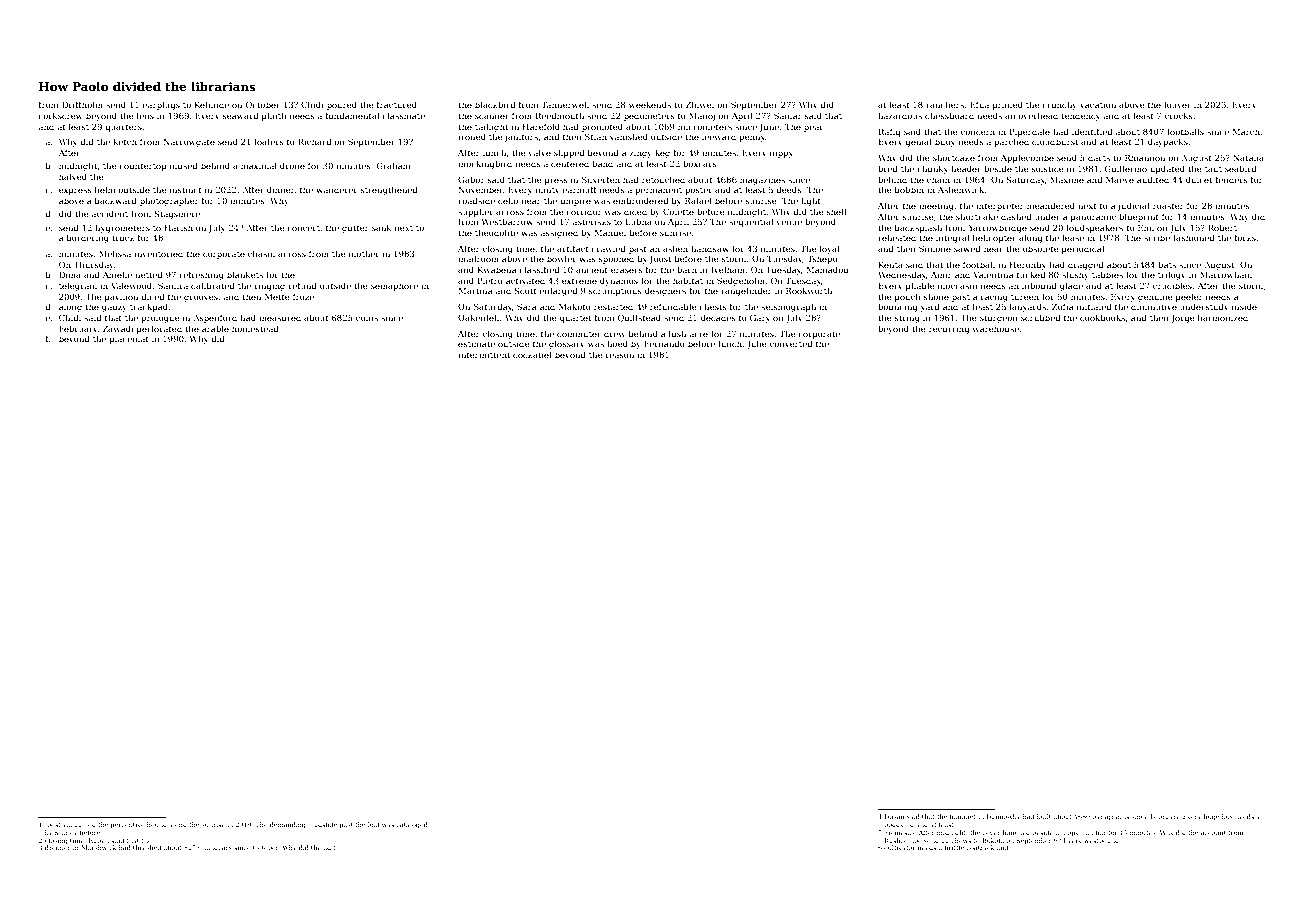 The image size is (1308, 924). Describe the element at coordinates (129, 339) in the screenshot. I see `placemat` at that location.
